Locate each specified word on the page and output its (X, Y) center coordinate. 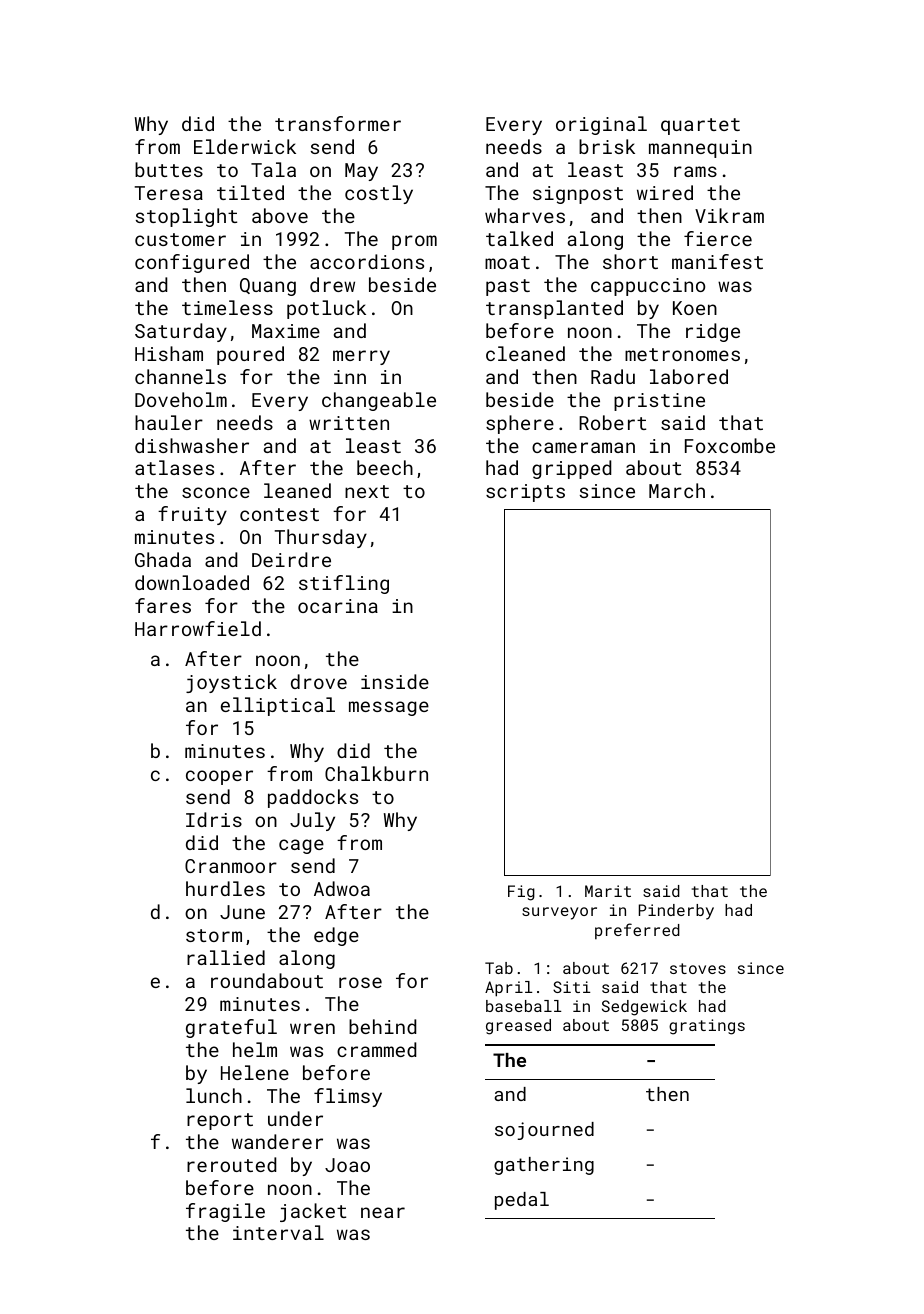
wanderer (277, 1141)
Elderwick (245, 146)
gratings (707, 1027)
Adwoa (342, 888)
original (601, 125)
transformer (338, 123)
